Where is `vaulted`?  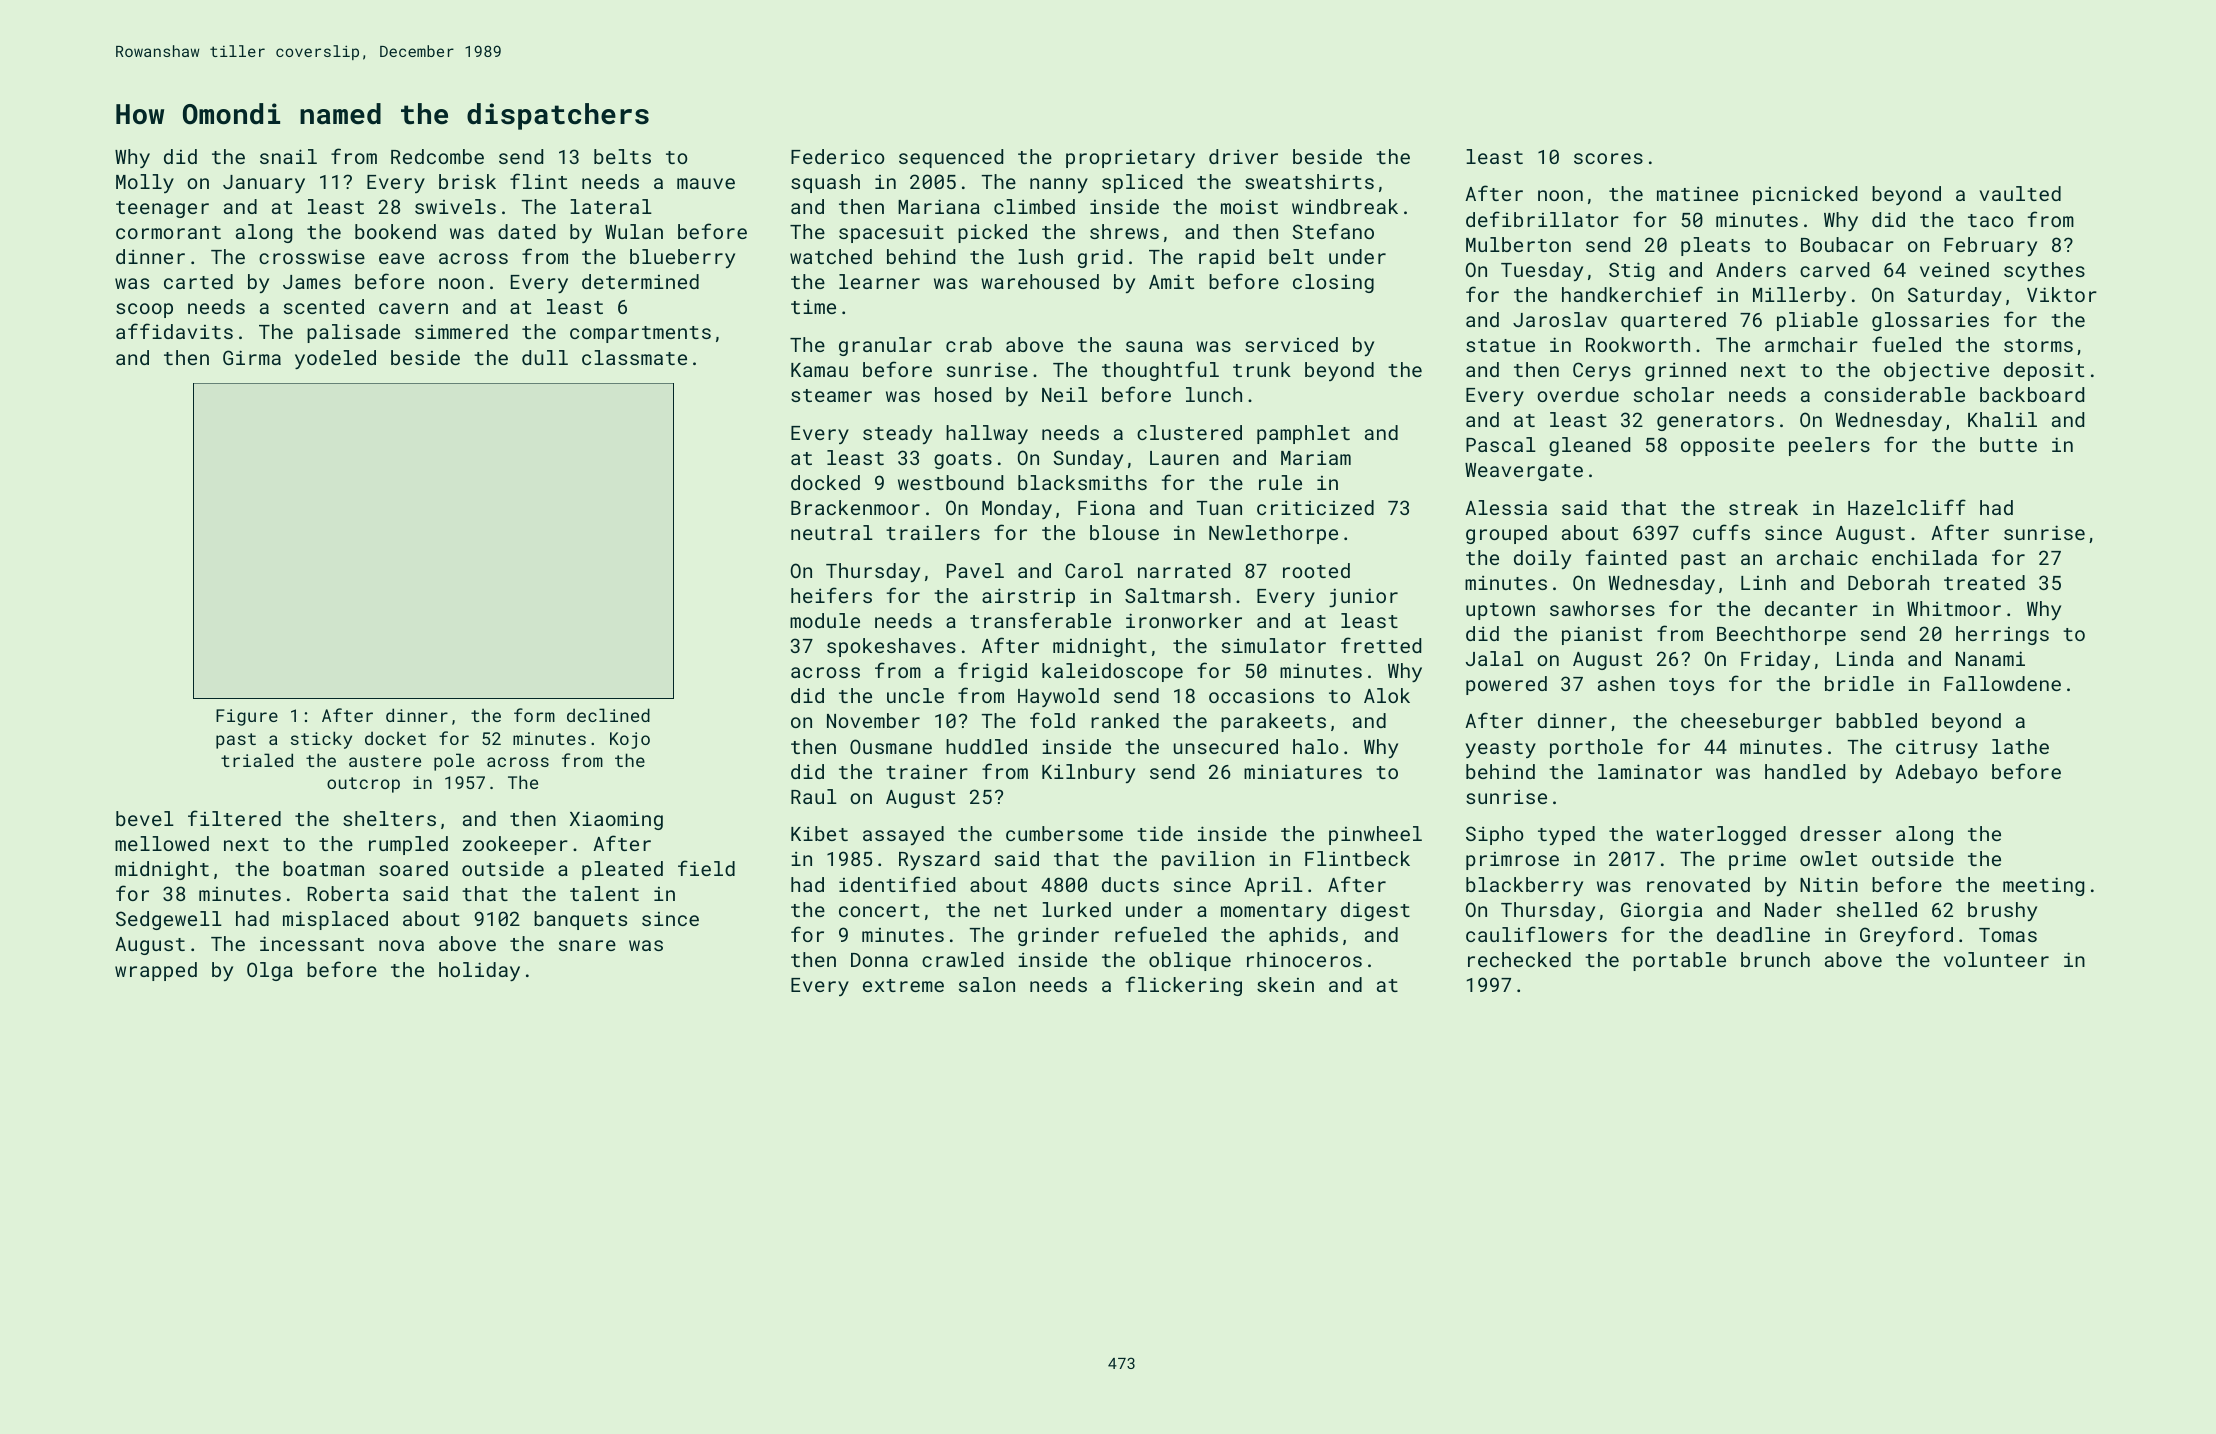 vaulted is located at coordinates (2020, 193).
